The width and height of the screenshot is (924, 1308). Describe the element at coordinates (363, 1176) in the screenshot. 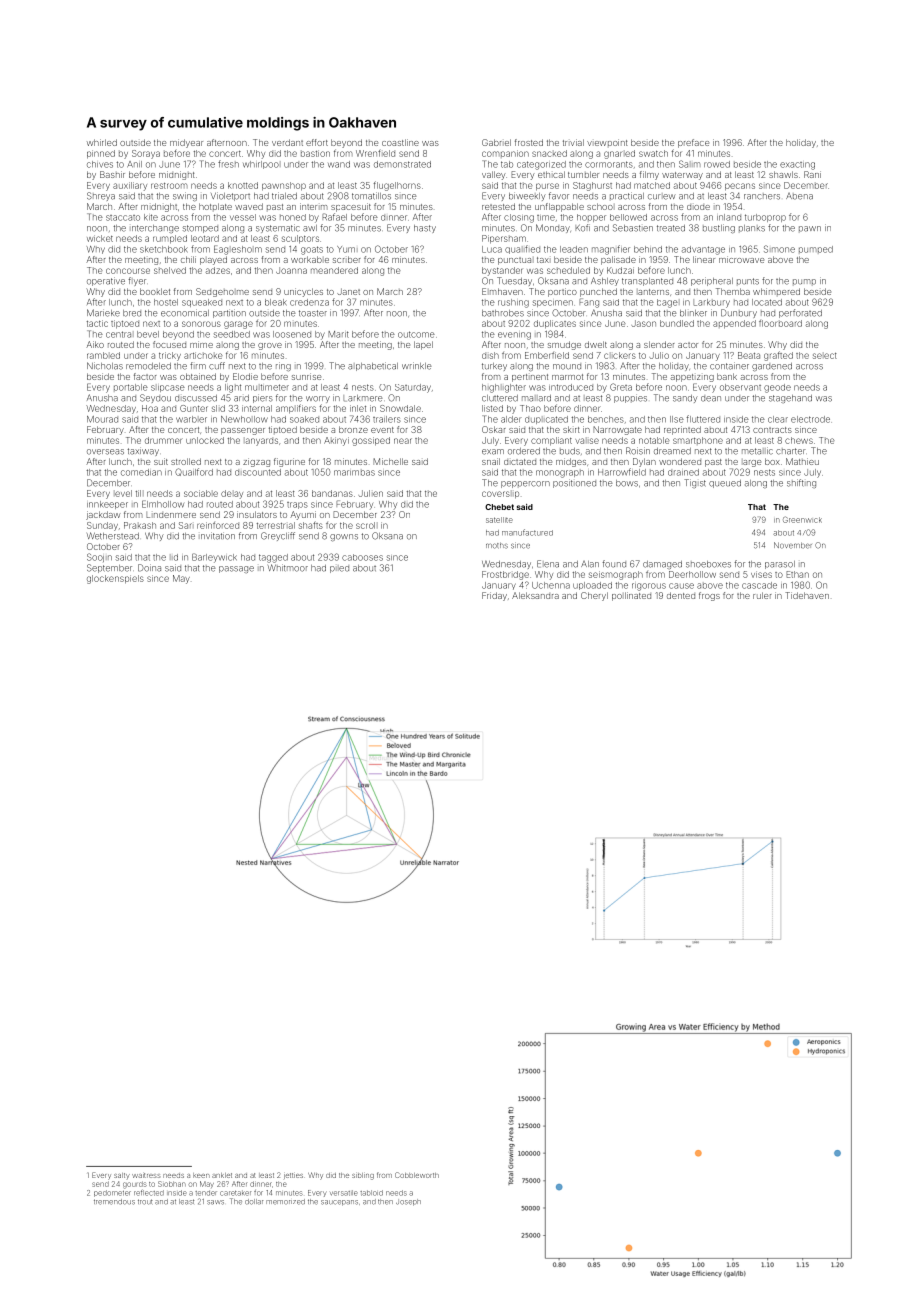

I see `sibling` at that location.
